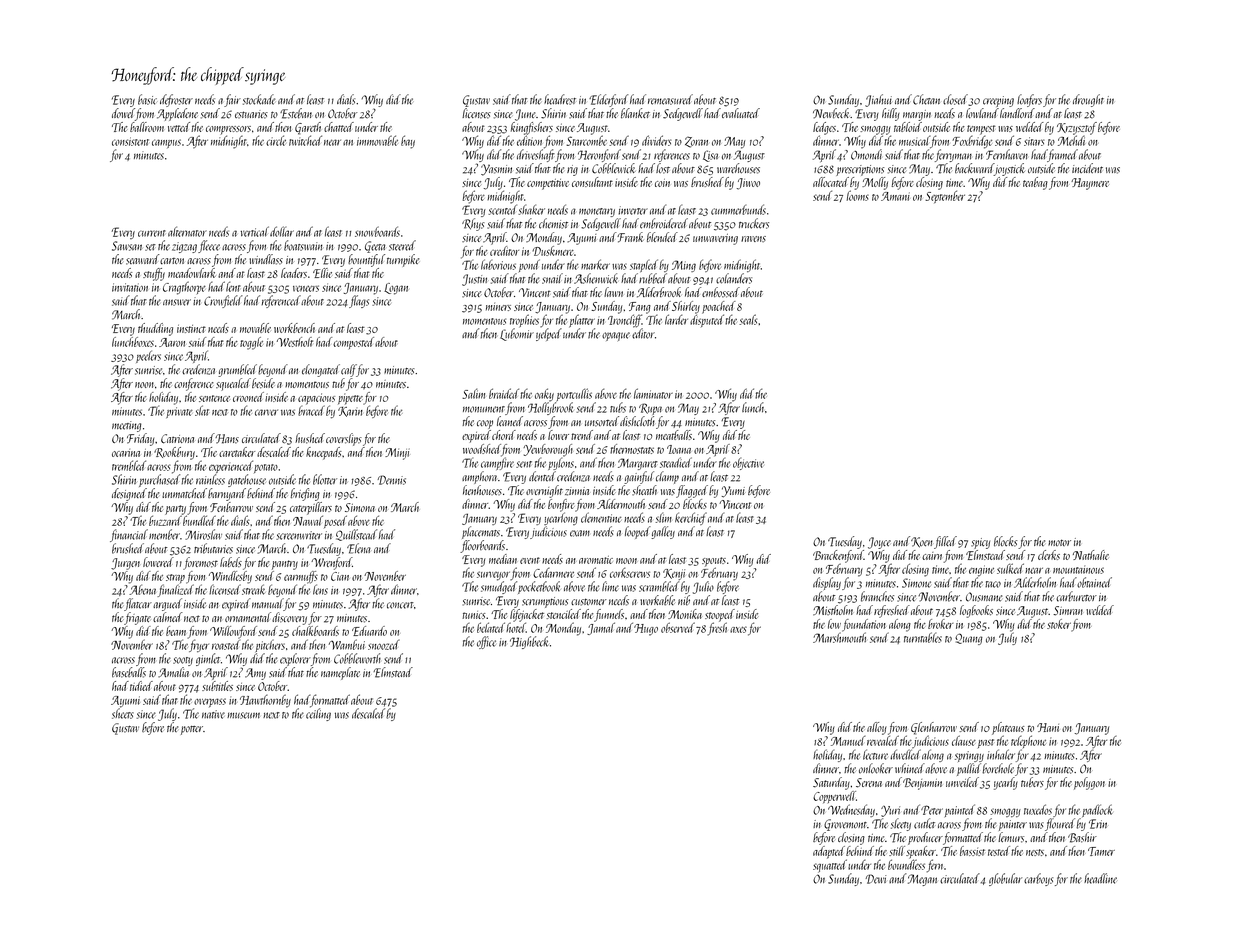 The height and width of the image is (952, 1233). What do you see at coordinates (830, 866) in the image?
I see `squatted` at bounding box center [830, 866].
